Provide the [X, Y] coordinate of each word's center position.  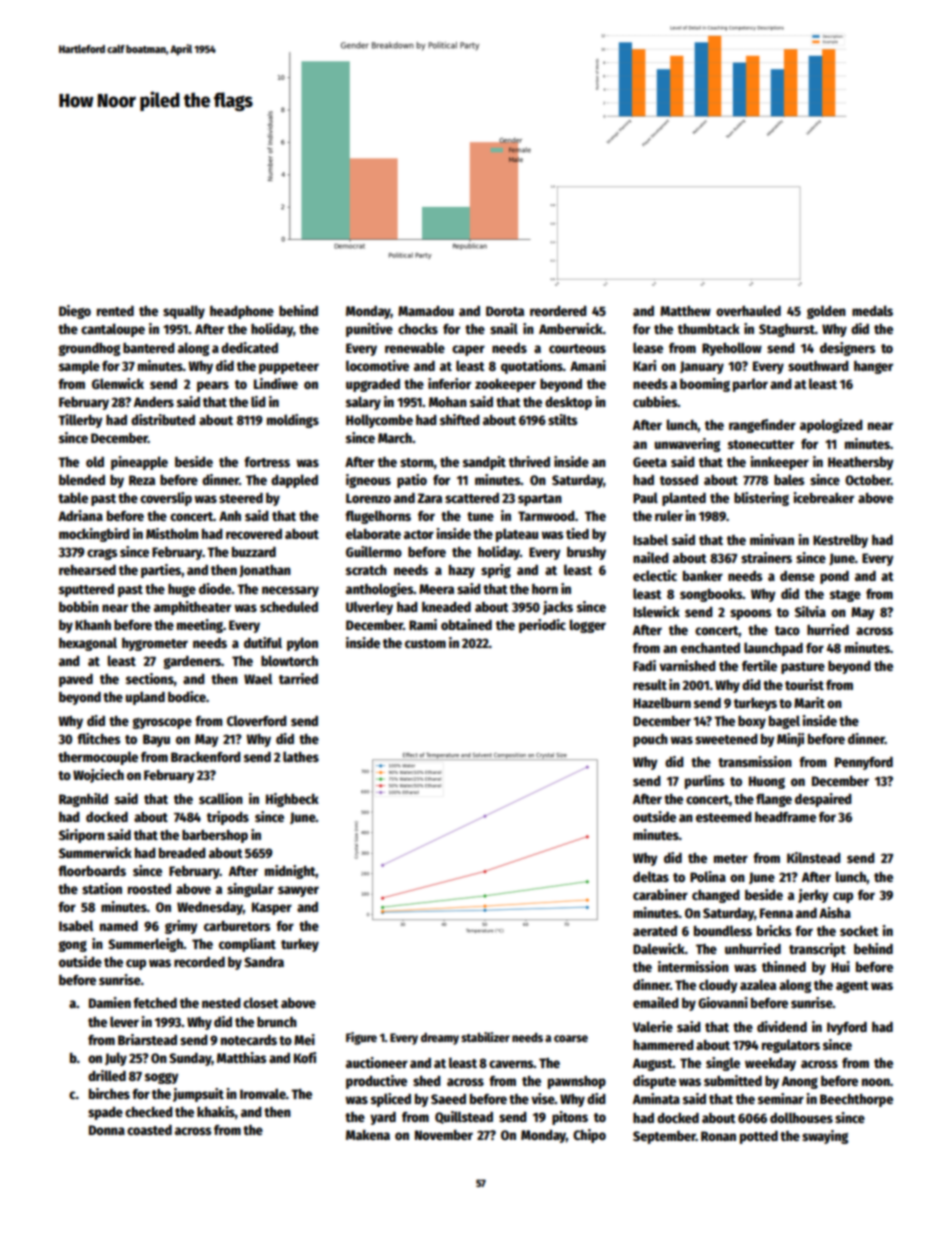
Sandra [264, 962]
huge [182, 590]
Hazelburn [662, 702]
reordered [558, 311]
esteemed [724, 817]
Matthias [241, 1057]
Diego [75, 312]
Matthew [685, 311]
